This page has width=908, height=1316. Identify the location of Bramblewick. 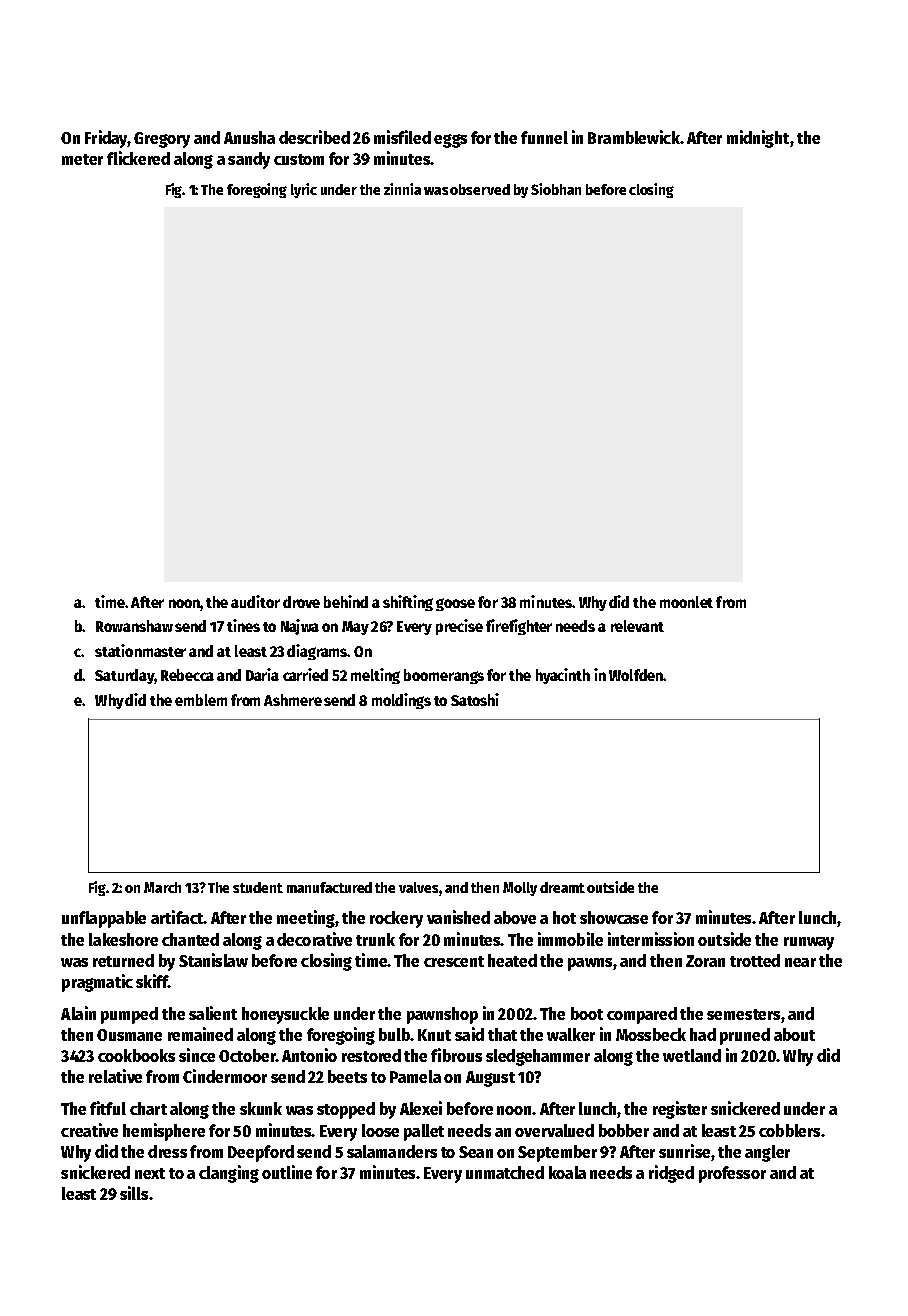
(634, 137).
